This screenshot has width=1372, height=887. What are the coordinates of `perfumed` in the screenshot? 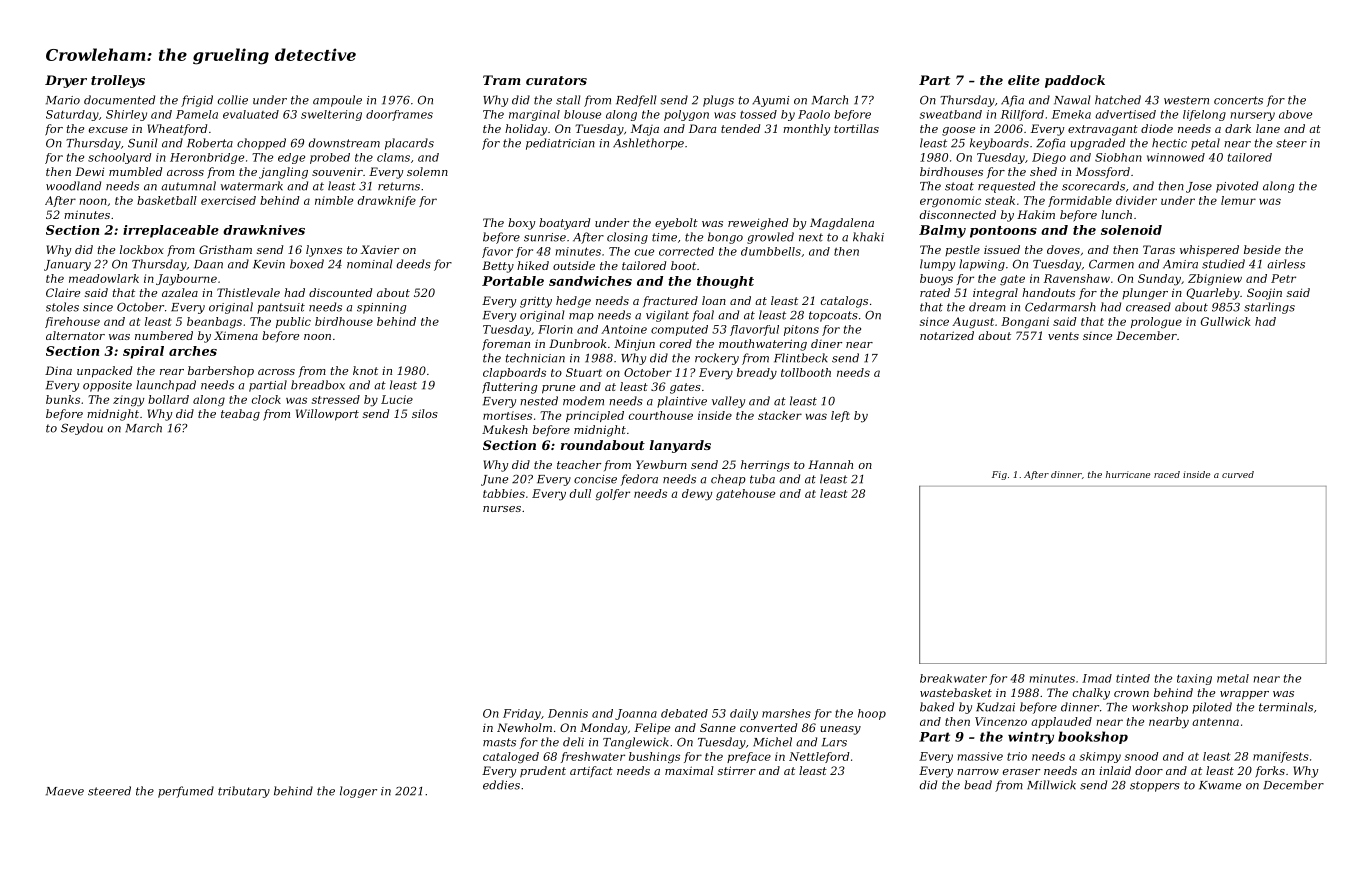 It's located at (186, 792).
